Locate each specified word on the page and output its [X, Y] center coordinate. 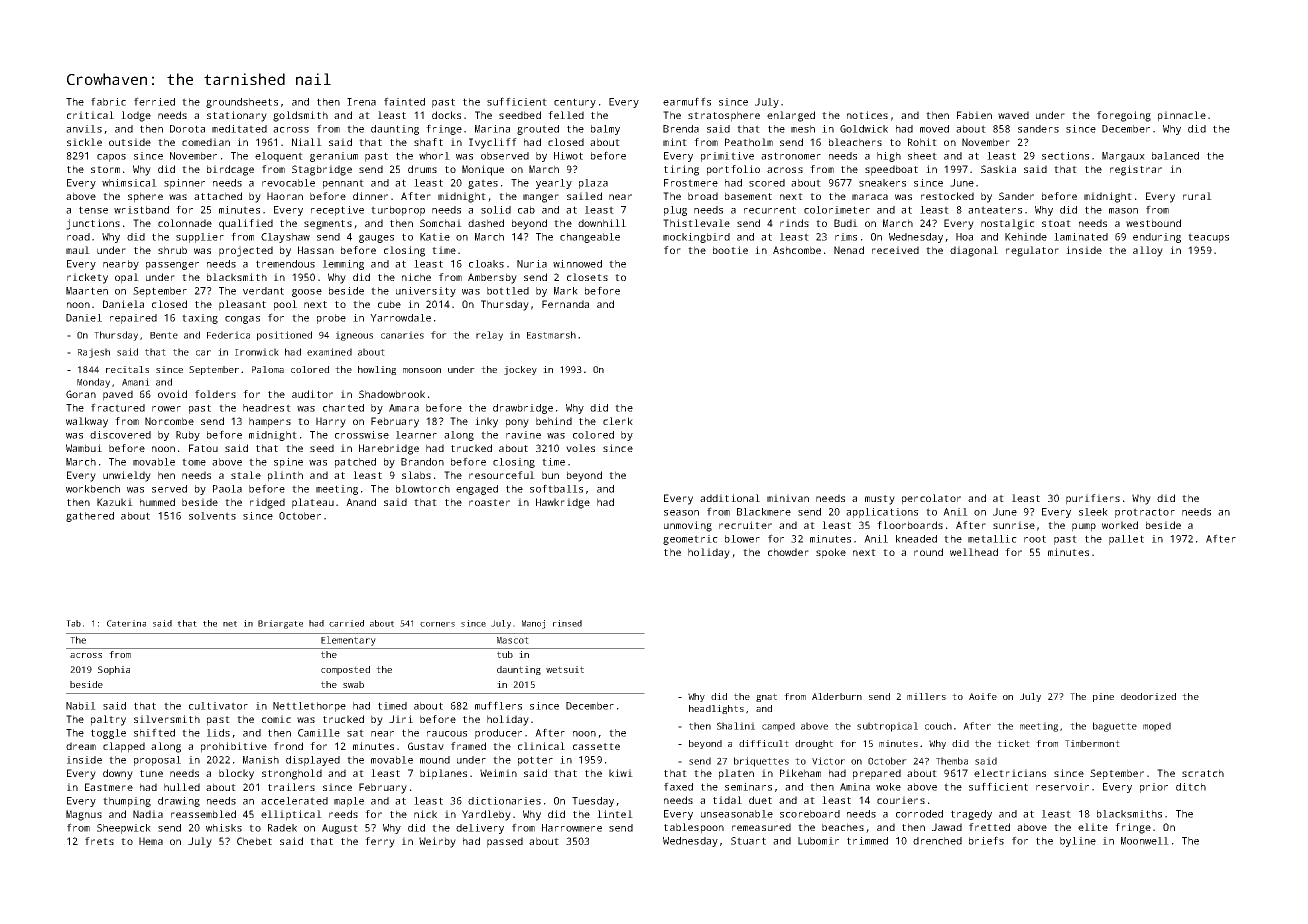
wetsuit [565, 669]
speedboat [891, 170]
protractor [1145, 513]
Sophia [114, 670]
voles [580, 448]
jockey [520, 370]
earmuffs [687, 101]
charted [343, 408]
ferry [380, 842]
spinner [184, 184]
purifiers [1093, 499]
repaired [133, 319]
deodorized [1148, 696]
